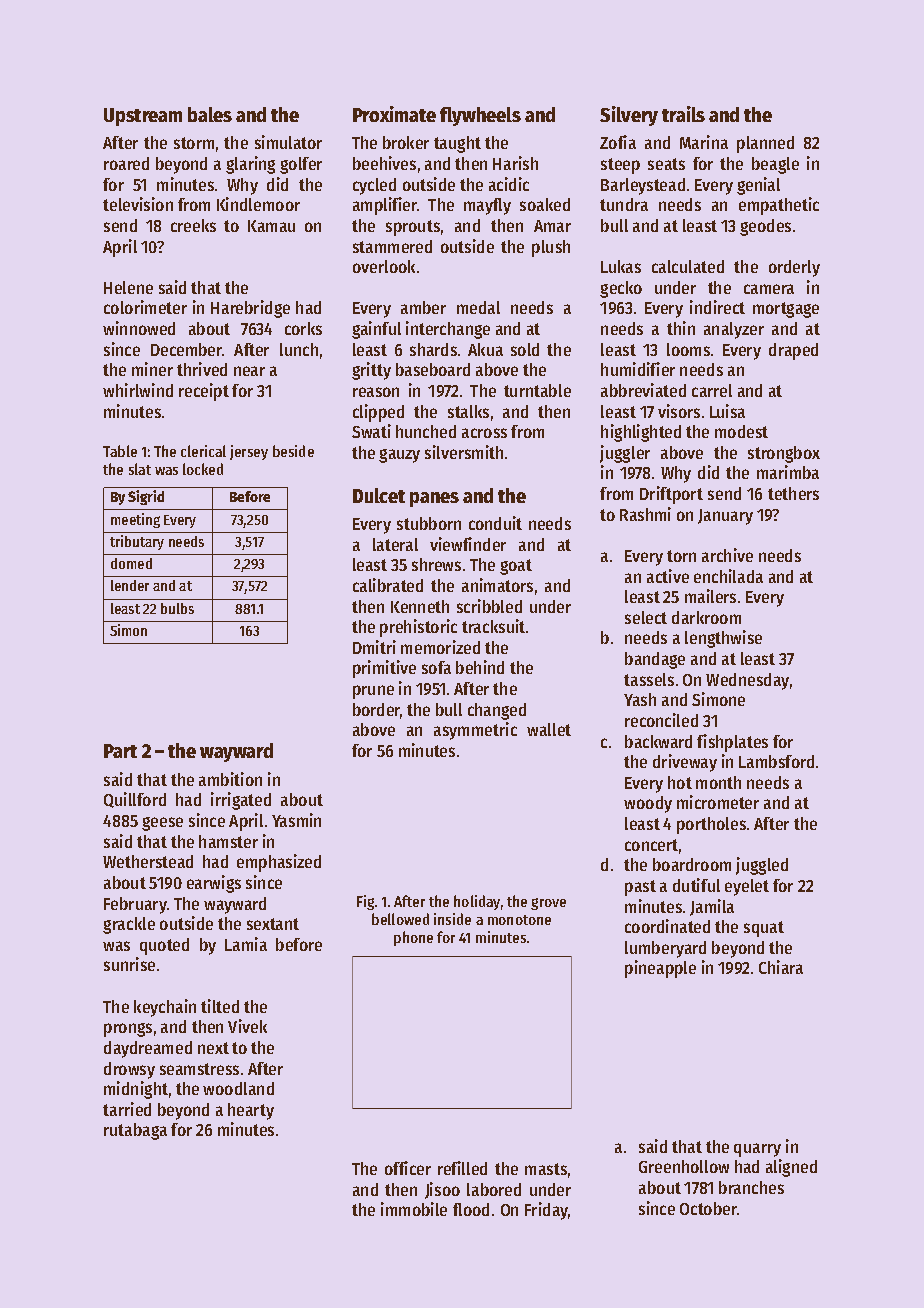  I want to click on wallet, so click(549, 729).
